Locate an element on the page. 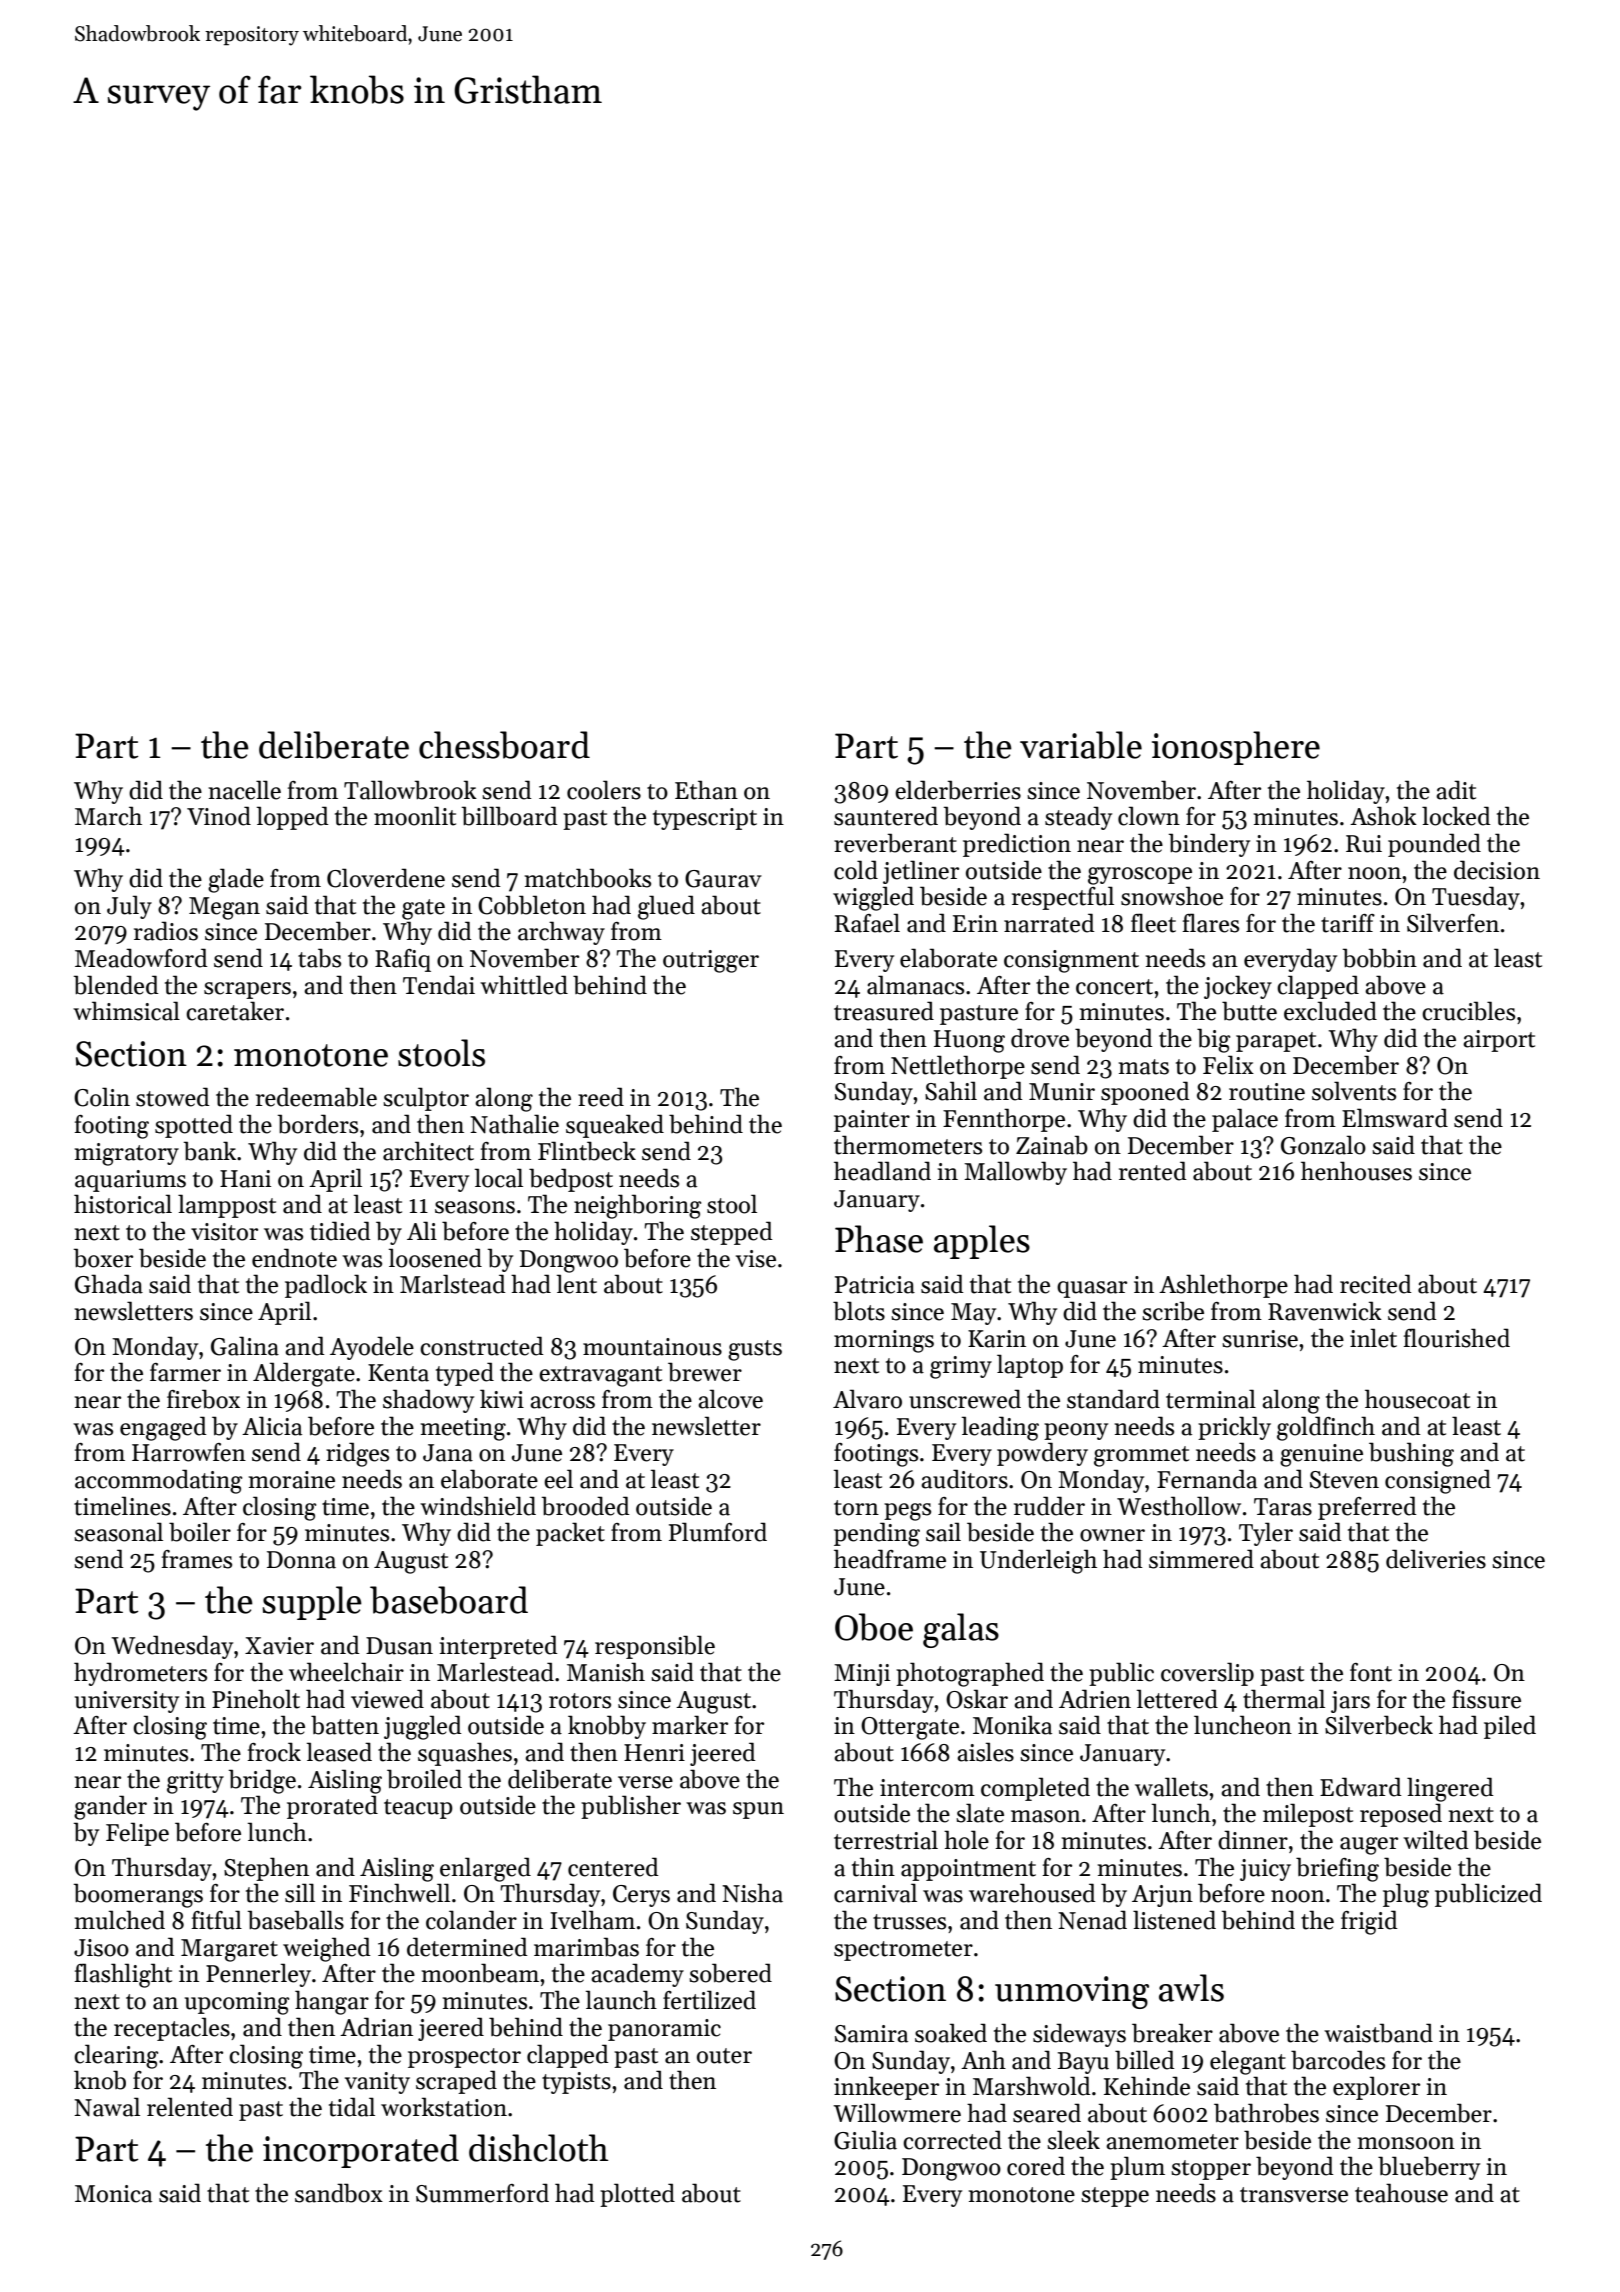 This image has width=1620, height=2292. preferred is located at coordinates (1367, 1508).
